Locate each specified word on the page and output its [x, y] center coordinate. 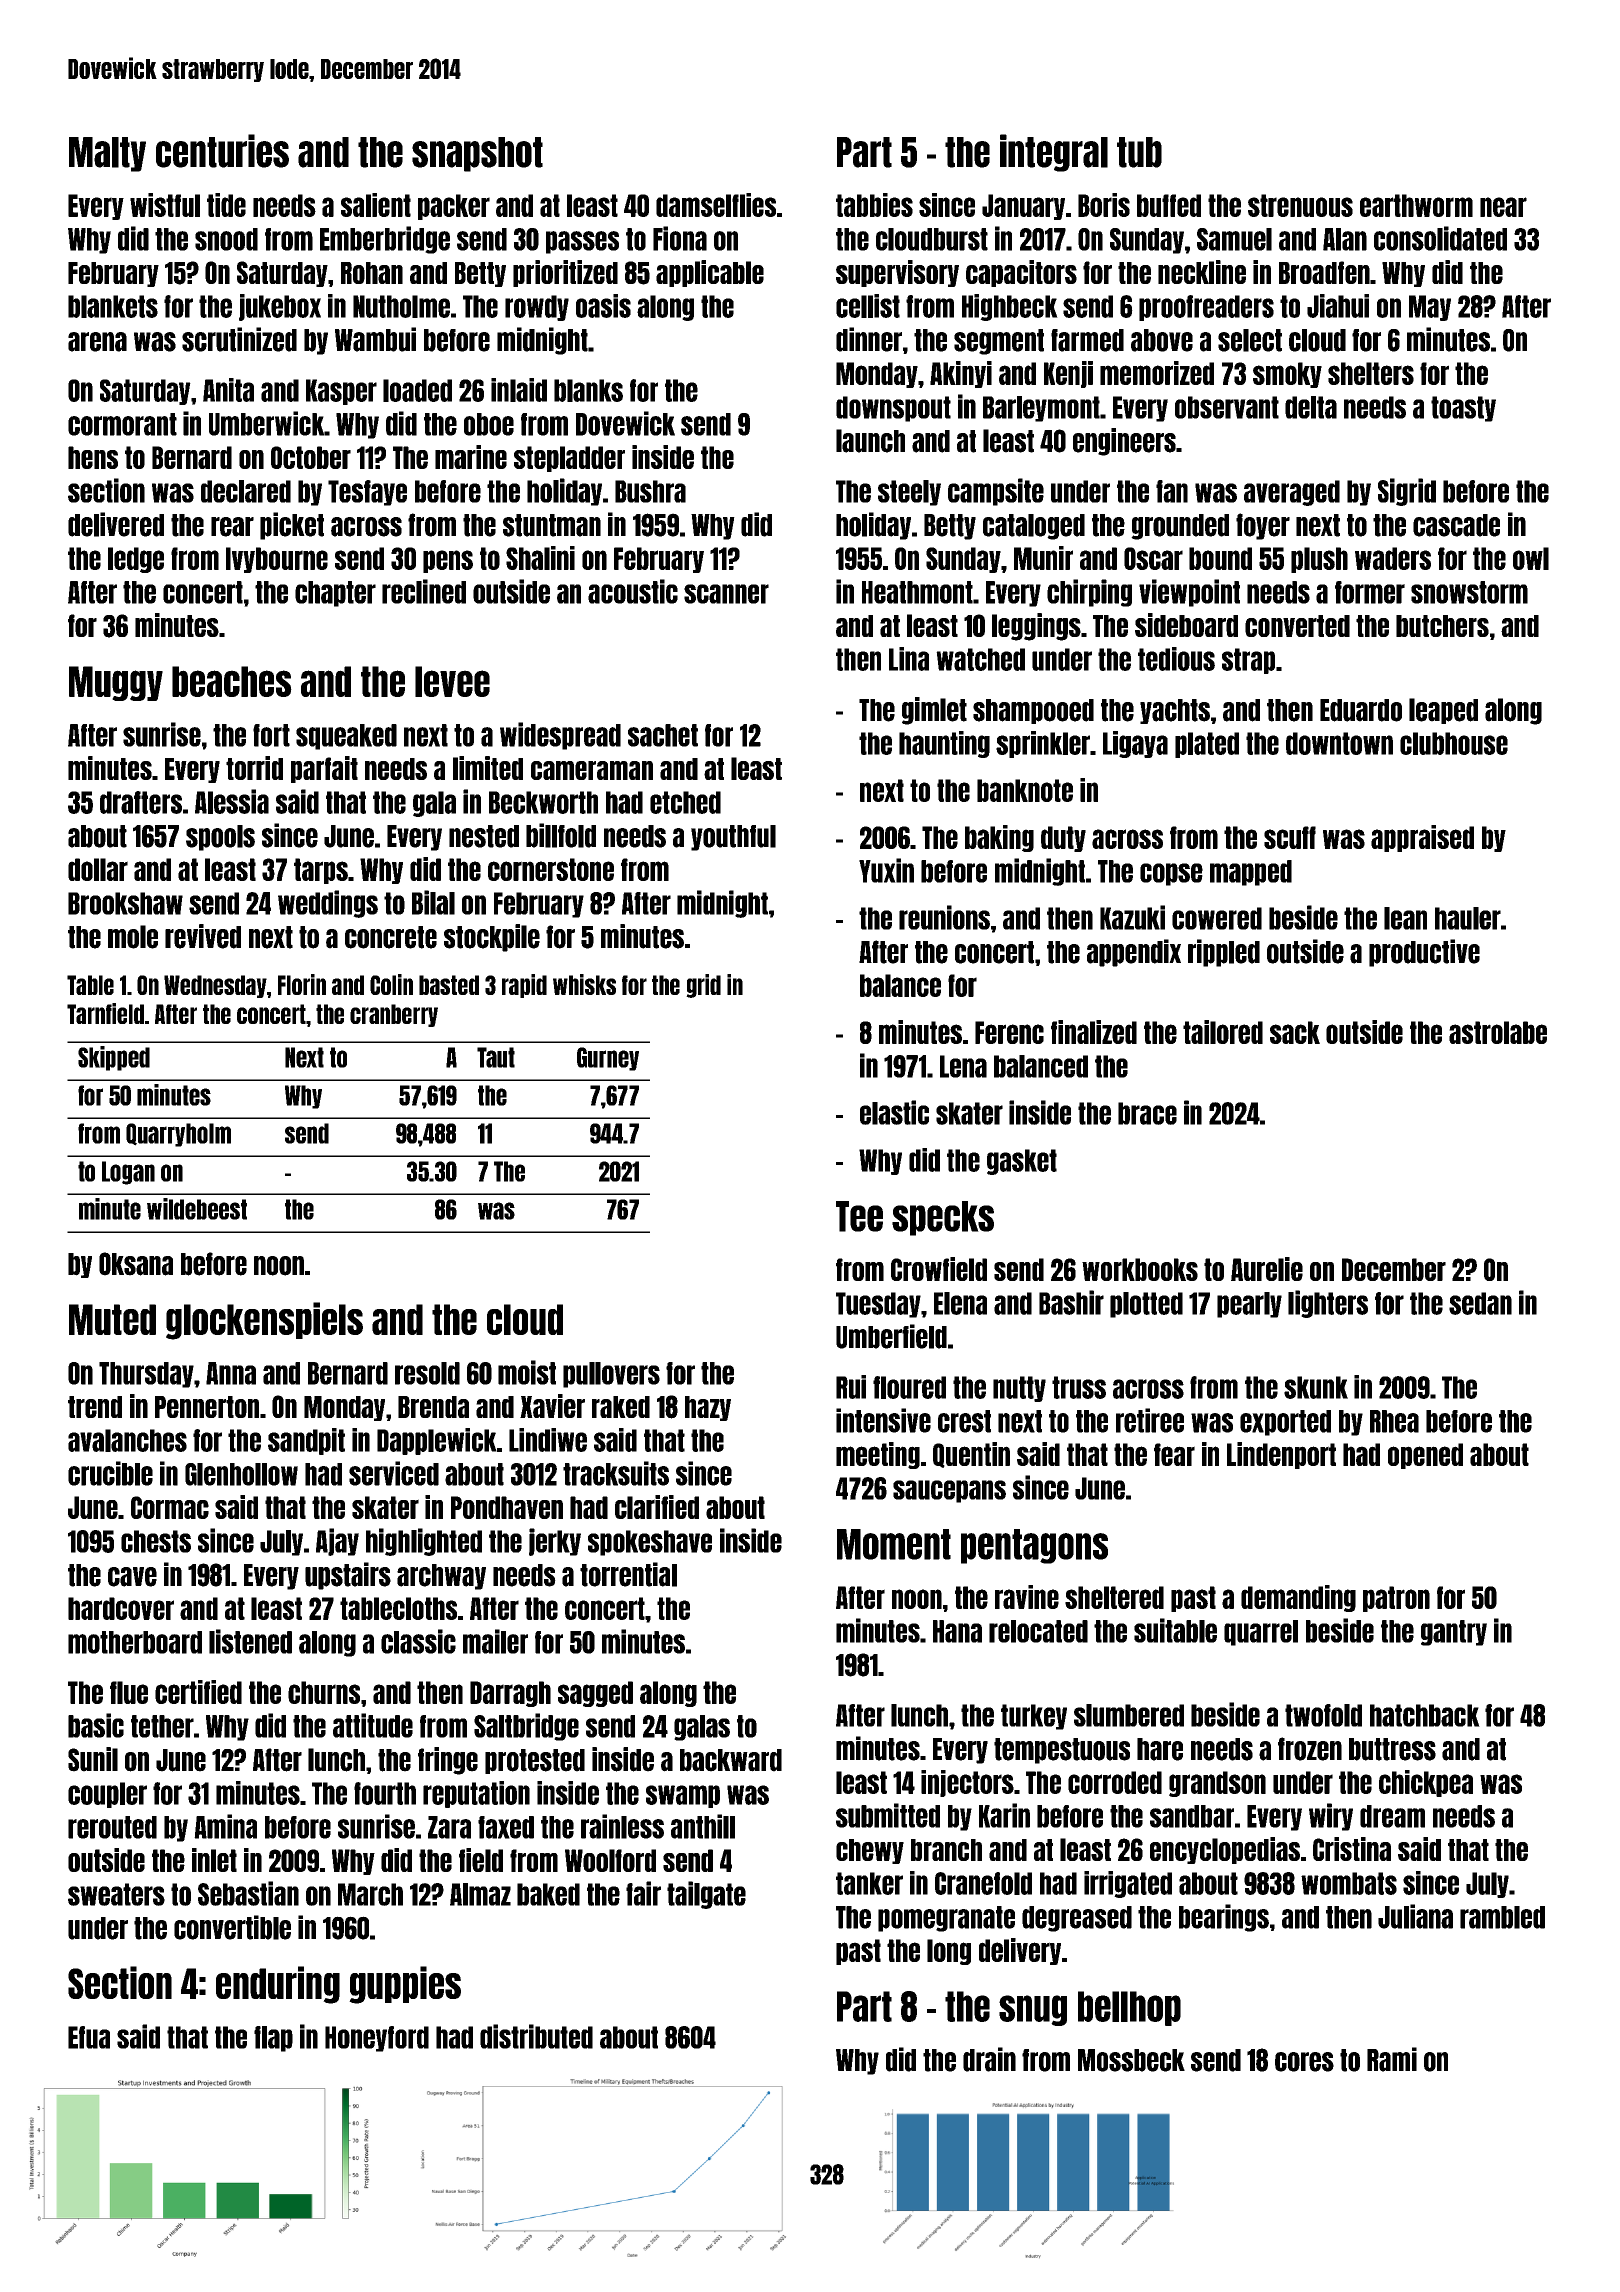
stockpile [492, 938]
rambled [1502, 1917]
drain [989, 2059]
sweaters [116, 1894]
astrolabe [1498, 1032]
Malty [107, 154]
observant [1227, 407]
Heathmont [917, 592]
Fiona [680, 238]
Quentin [971, 1455]
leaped [1443, 711]
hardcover [121, 1608]
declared [246, 491]
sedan [1480, 1303]
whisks [584, 984]
